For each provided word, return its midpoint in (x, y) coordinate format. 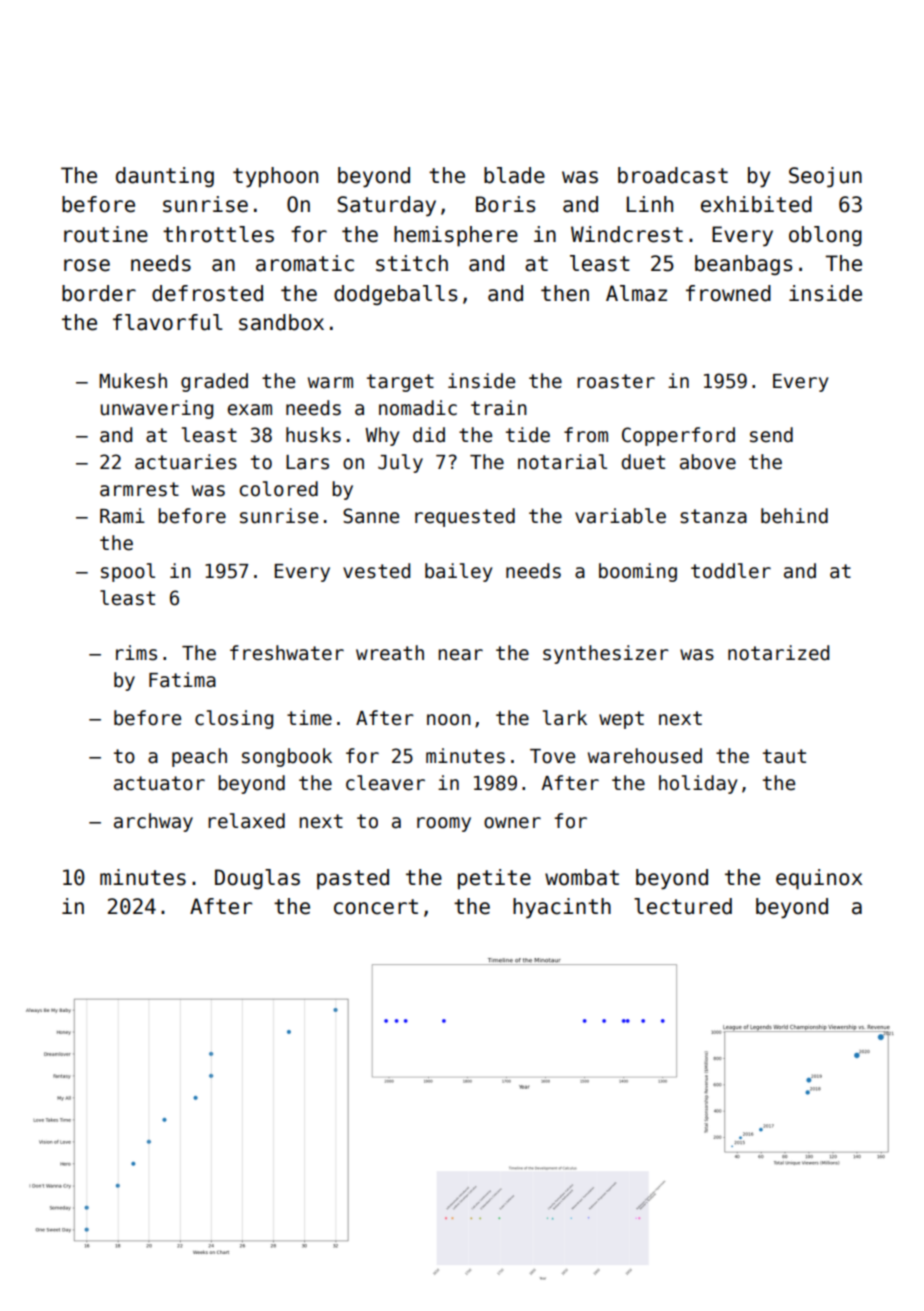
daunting (165, 177)
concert (376, 907)
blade (514, 175)
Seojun (825, 177)
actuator (159, 783)
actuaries (186, 462)
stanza (713, 516)
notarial (562, 462)
